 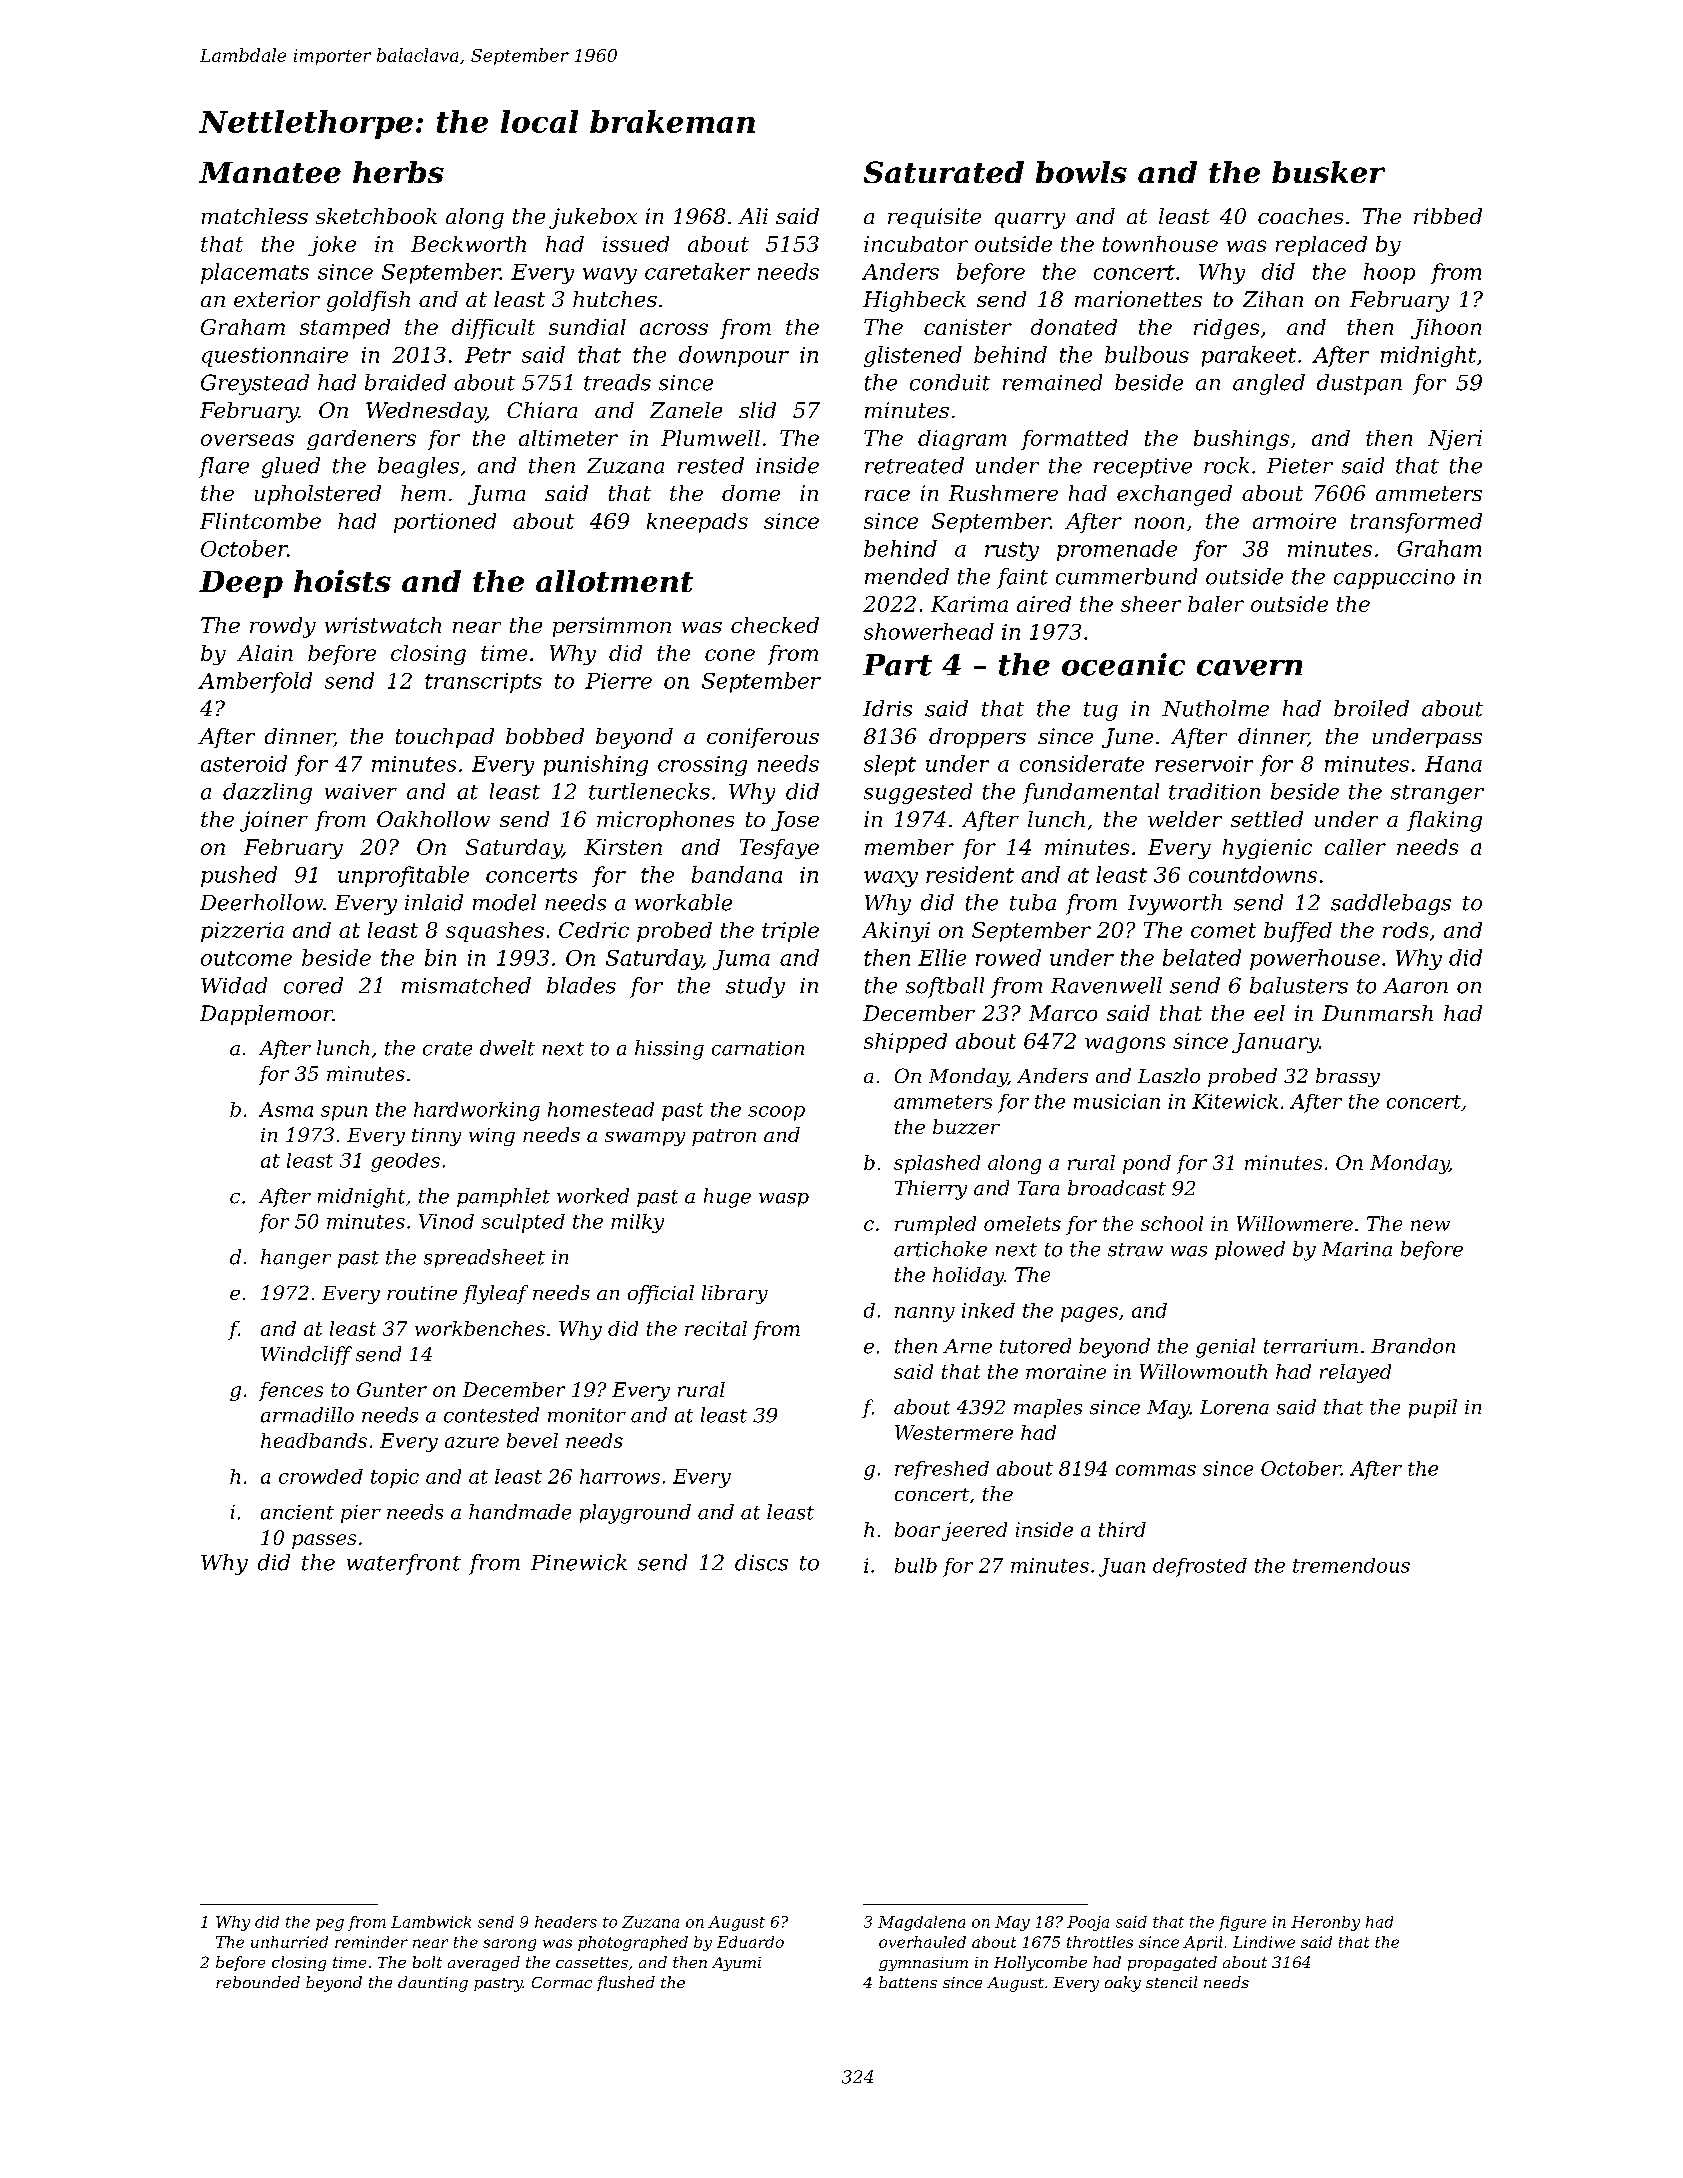 I want to click on crossing, so click(x=702, y=766).
